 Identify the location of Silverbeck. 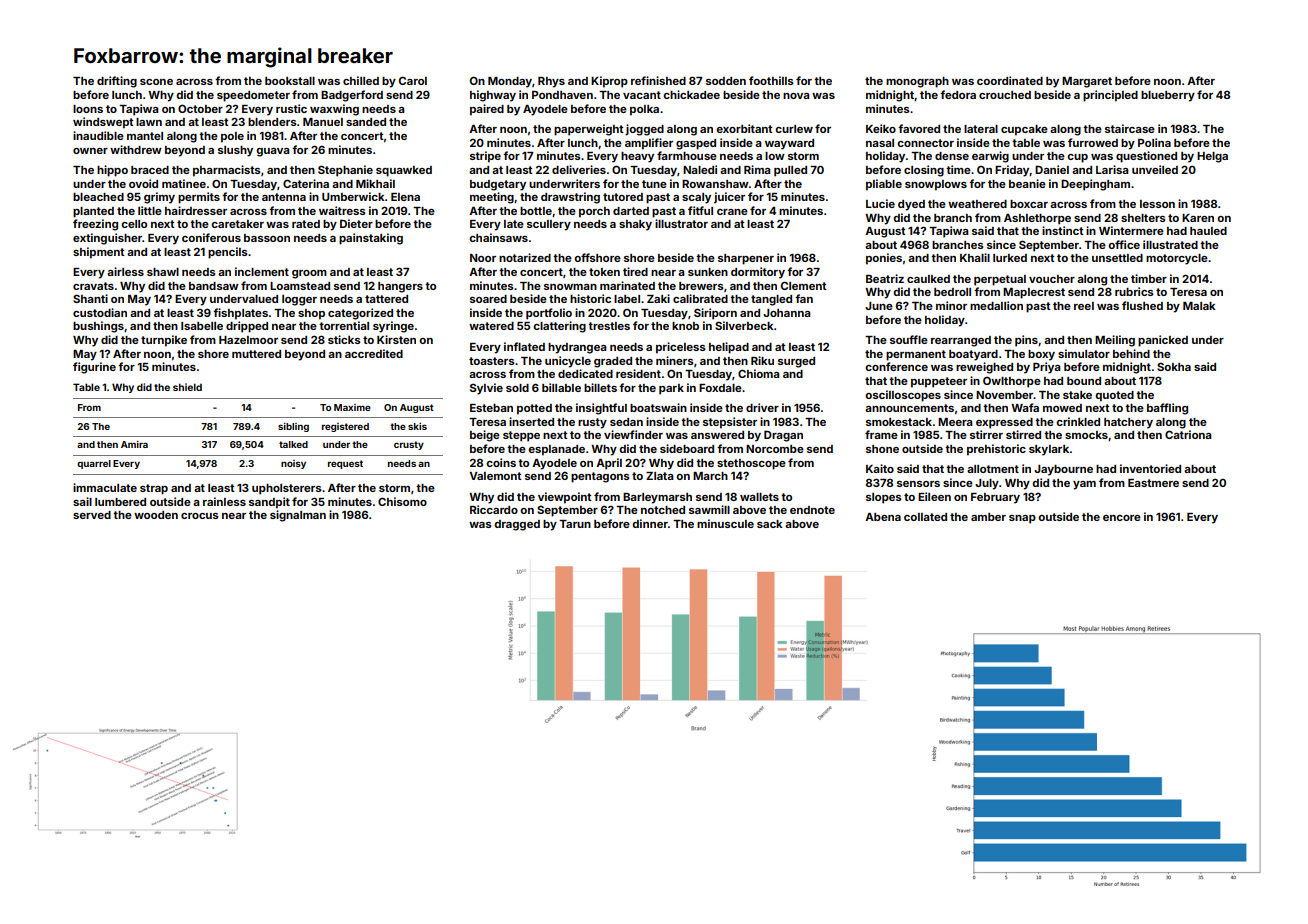
(744, 325).
